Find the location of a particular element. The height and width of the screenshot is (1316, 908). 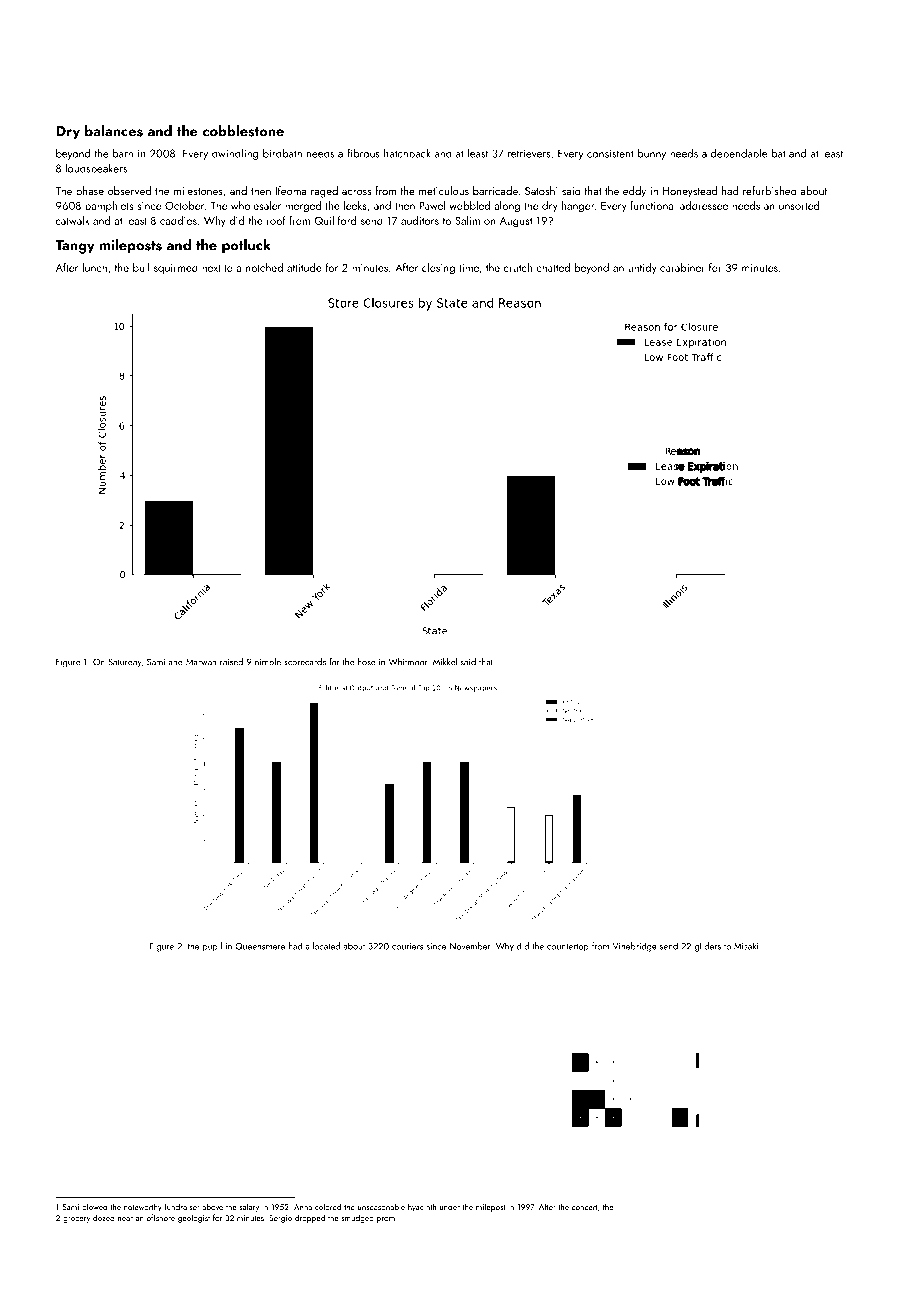

couriers is located at coordinates (407, 946).
